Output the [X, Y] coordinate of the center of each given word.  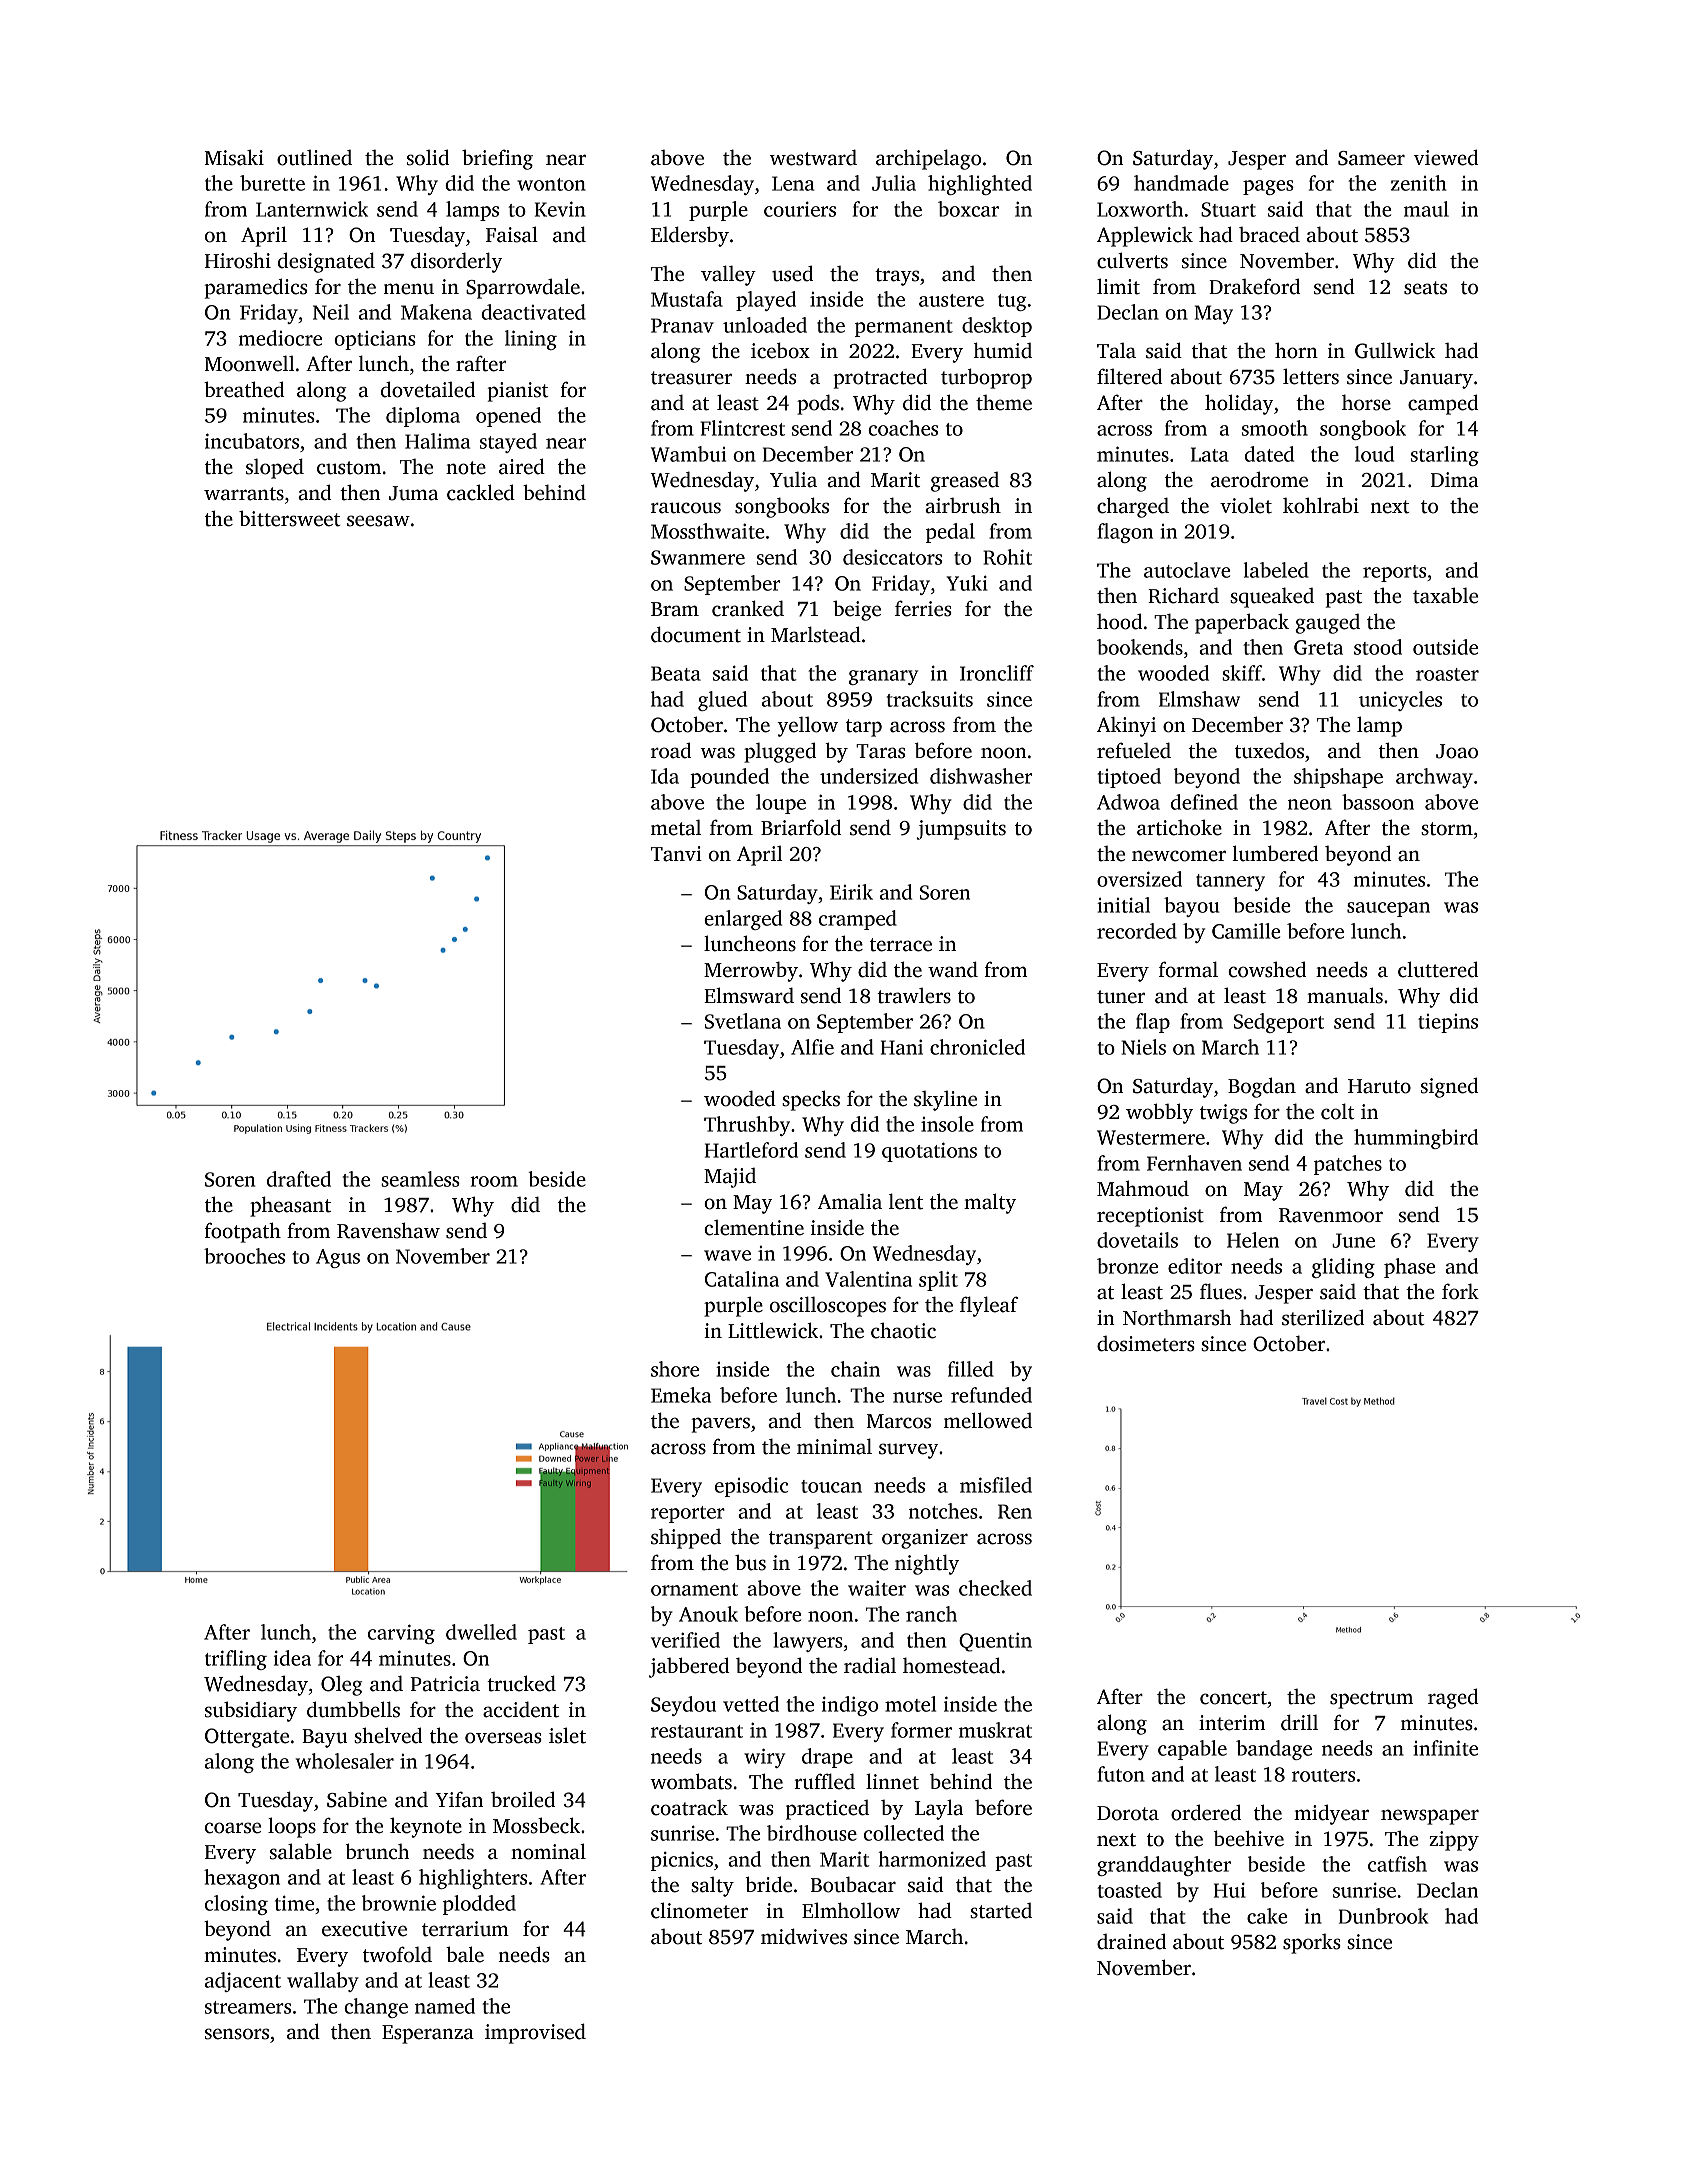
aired [522, 466]
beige [857, 611]
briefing [497, 159]
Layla [939, 1809]
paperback [1242, 623]
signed [1450, 1087]
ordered [1206, 1812]
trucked [521, 1683]
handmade [1181, 183]
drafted [299, 1179]
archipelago [928, 159]
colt [1338, 1111]
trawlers [914, 996]
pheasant [290, 1206]
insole [947, 1124]
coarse [233, 1828]
